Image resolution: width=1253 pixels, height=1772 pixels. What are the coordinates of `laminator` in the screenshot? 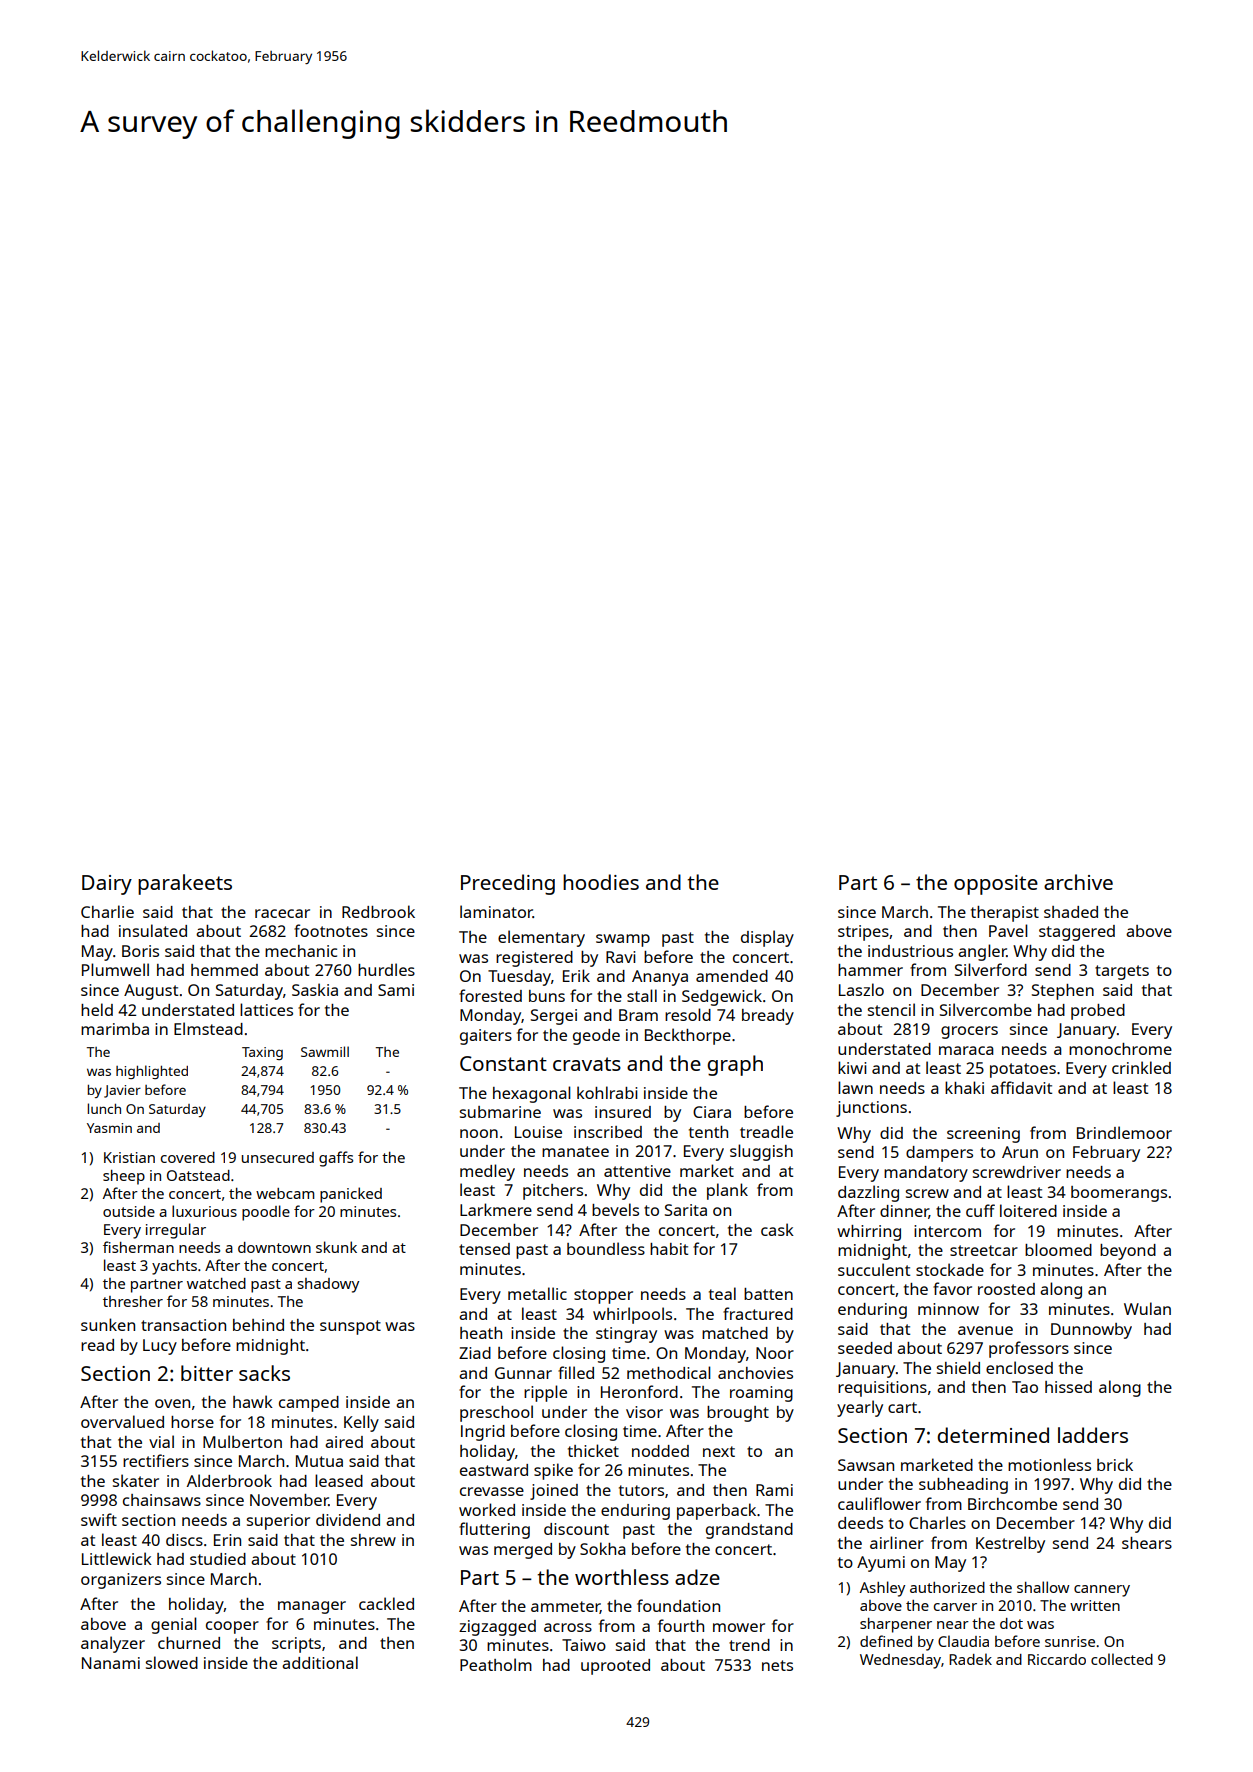 It's located at (496, 911).
